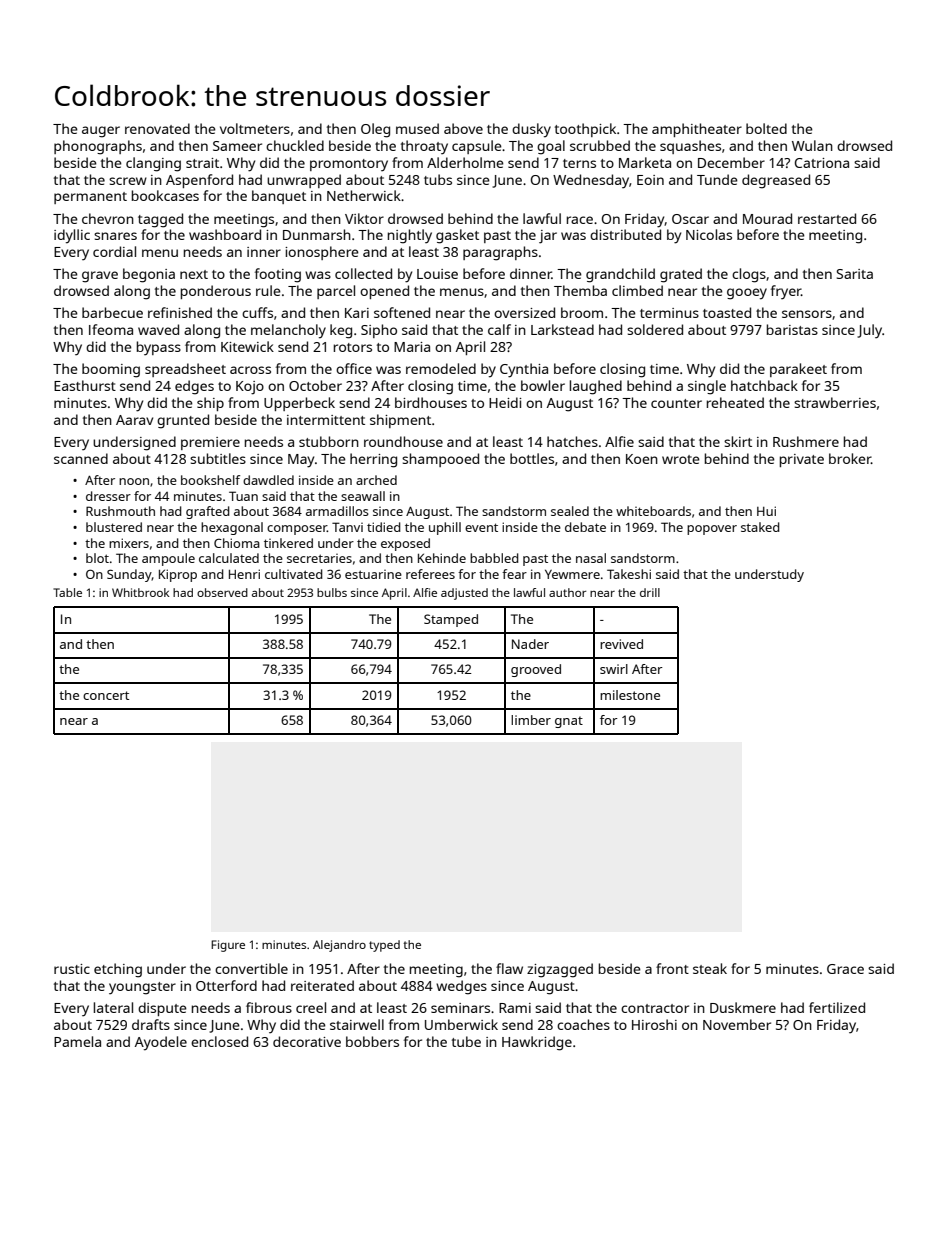 Image resolution: width=952 pixels, height=1233 pixels. Describe the element at coordinates (77, 1041) in the document. I see `Pamela` at that location.
